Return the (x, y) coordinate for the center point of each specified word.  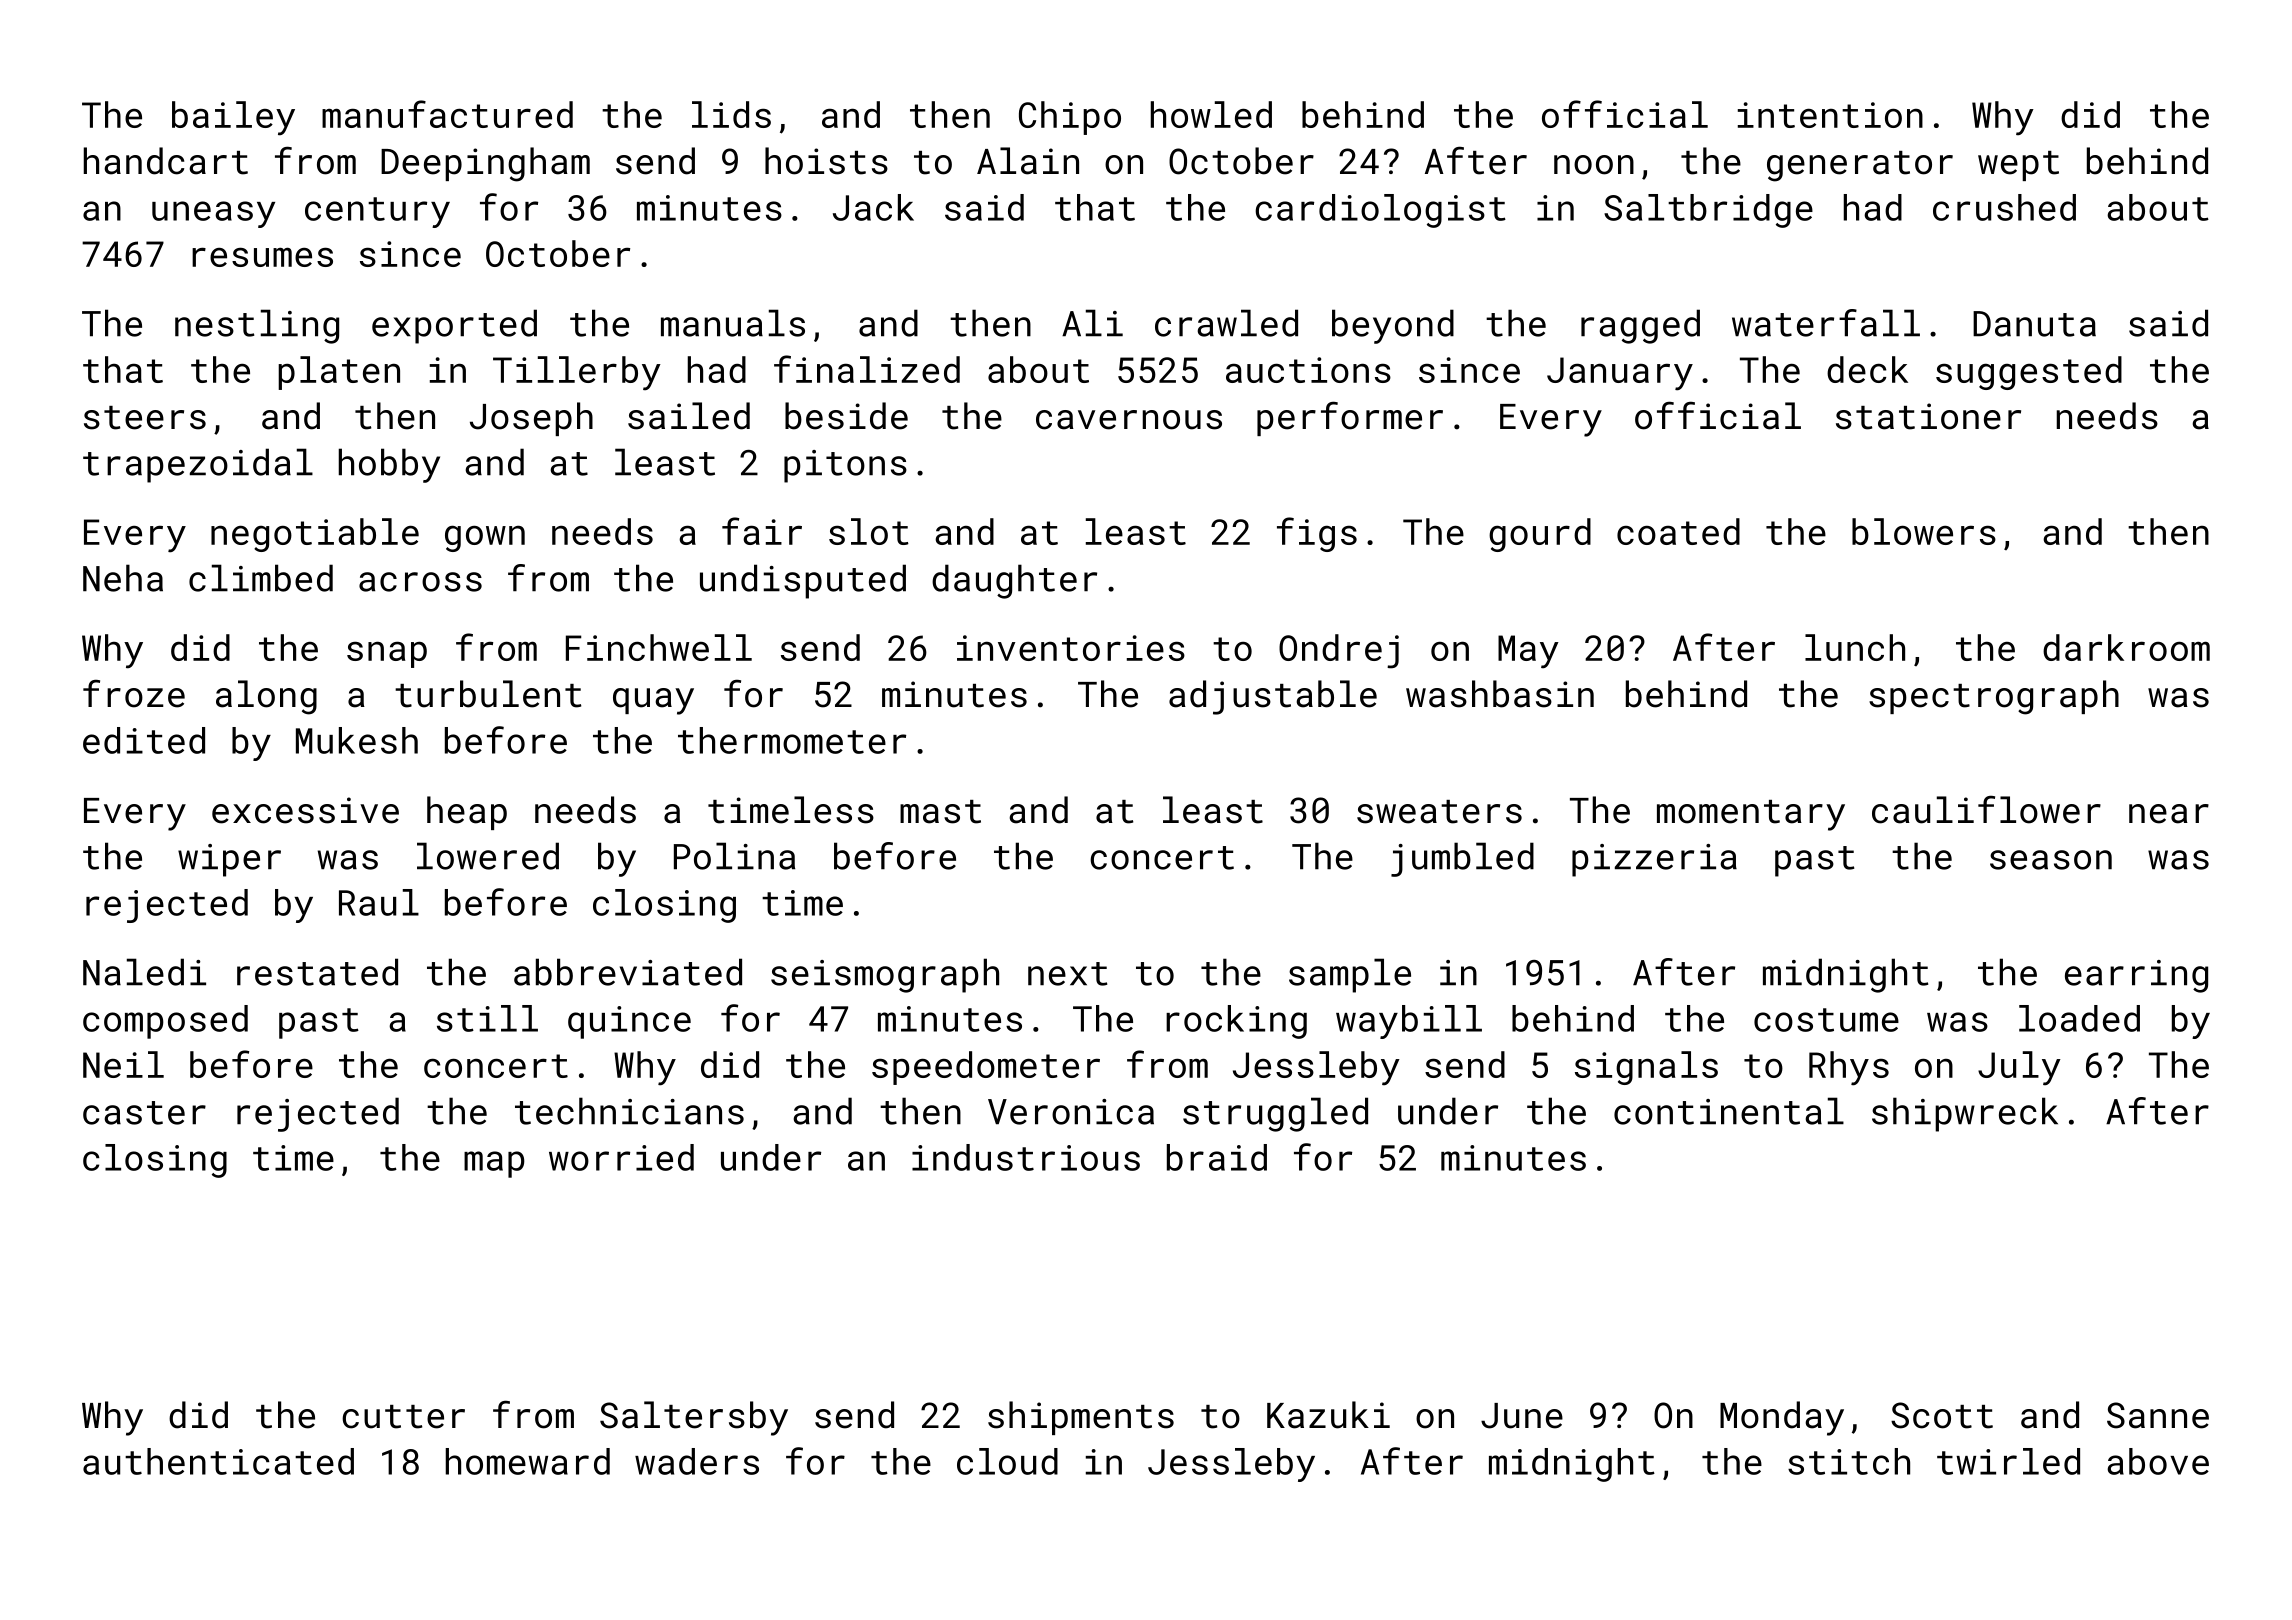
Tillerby (577, 373)
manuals (733, 323)
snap (387, 654)
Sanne (2158, 1415)
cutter (403, 1417)
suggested (2029, 373)
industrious (1026, 1157)
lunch (1855, 647)
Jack (873, 207)
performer (1350, 418)
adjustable (1273, 697)
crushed (2004, 207)
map (494, 1164)
